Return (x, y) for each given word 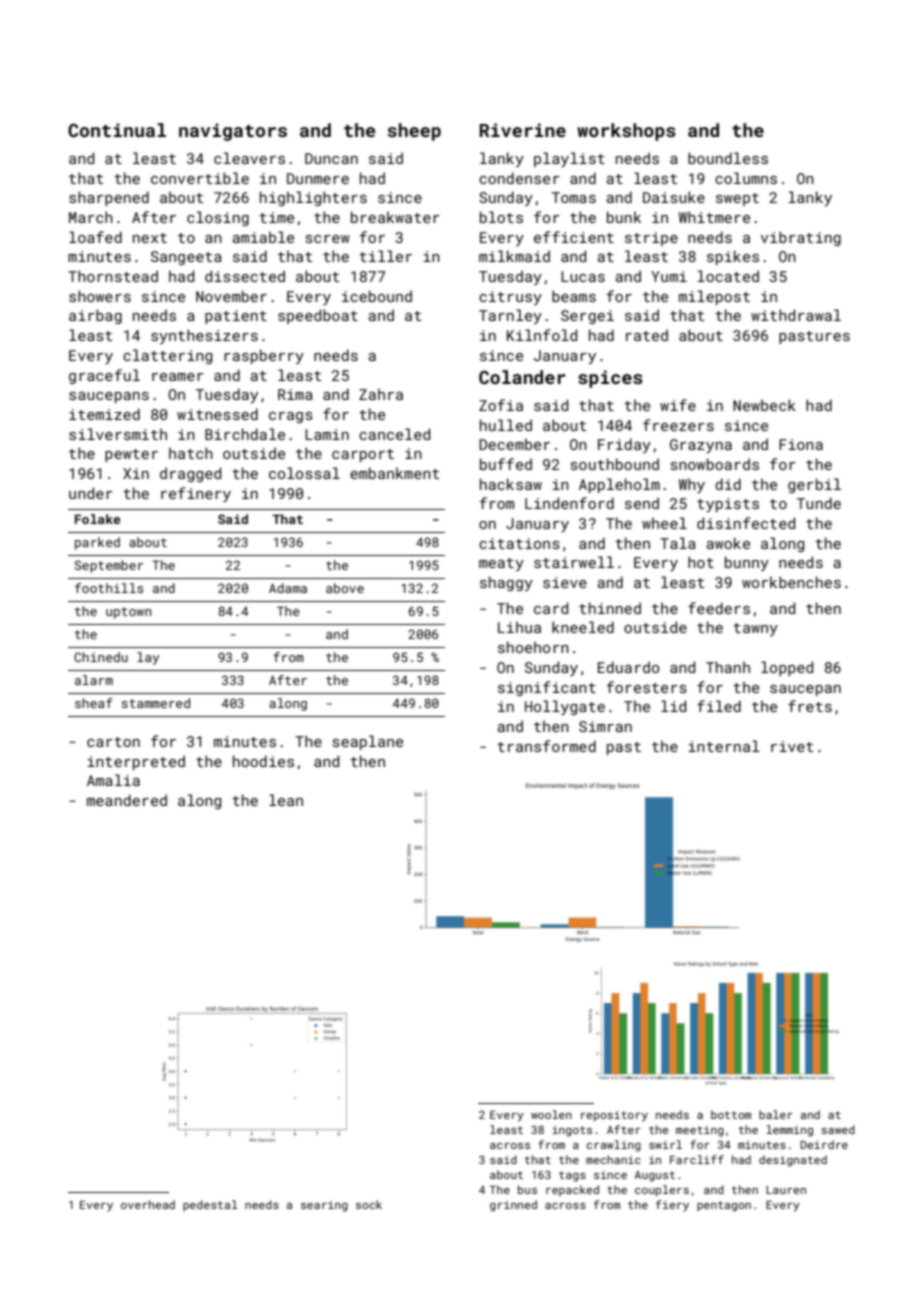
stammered (156, 703)
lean (286, 800)
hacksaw (511, 484)
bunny (747, 563)
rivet (792, 746)
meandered (127, 800)
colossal (304, 473)
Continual (117, 130)
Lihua (519, 627)
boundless (728, 158)
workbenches (791, 582)
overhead (148, 1204)
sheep (414, 132)
